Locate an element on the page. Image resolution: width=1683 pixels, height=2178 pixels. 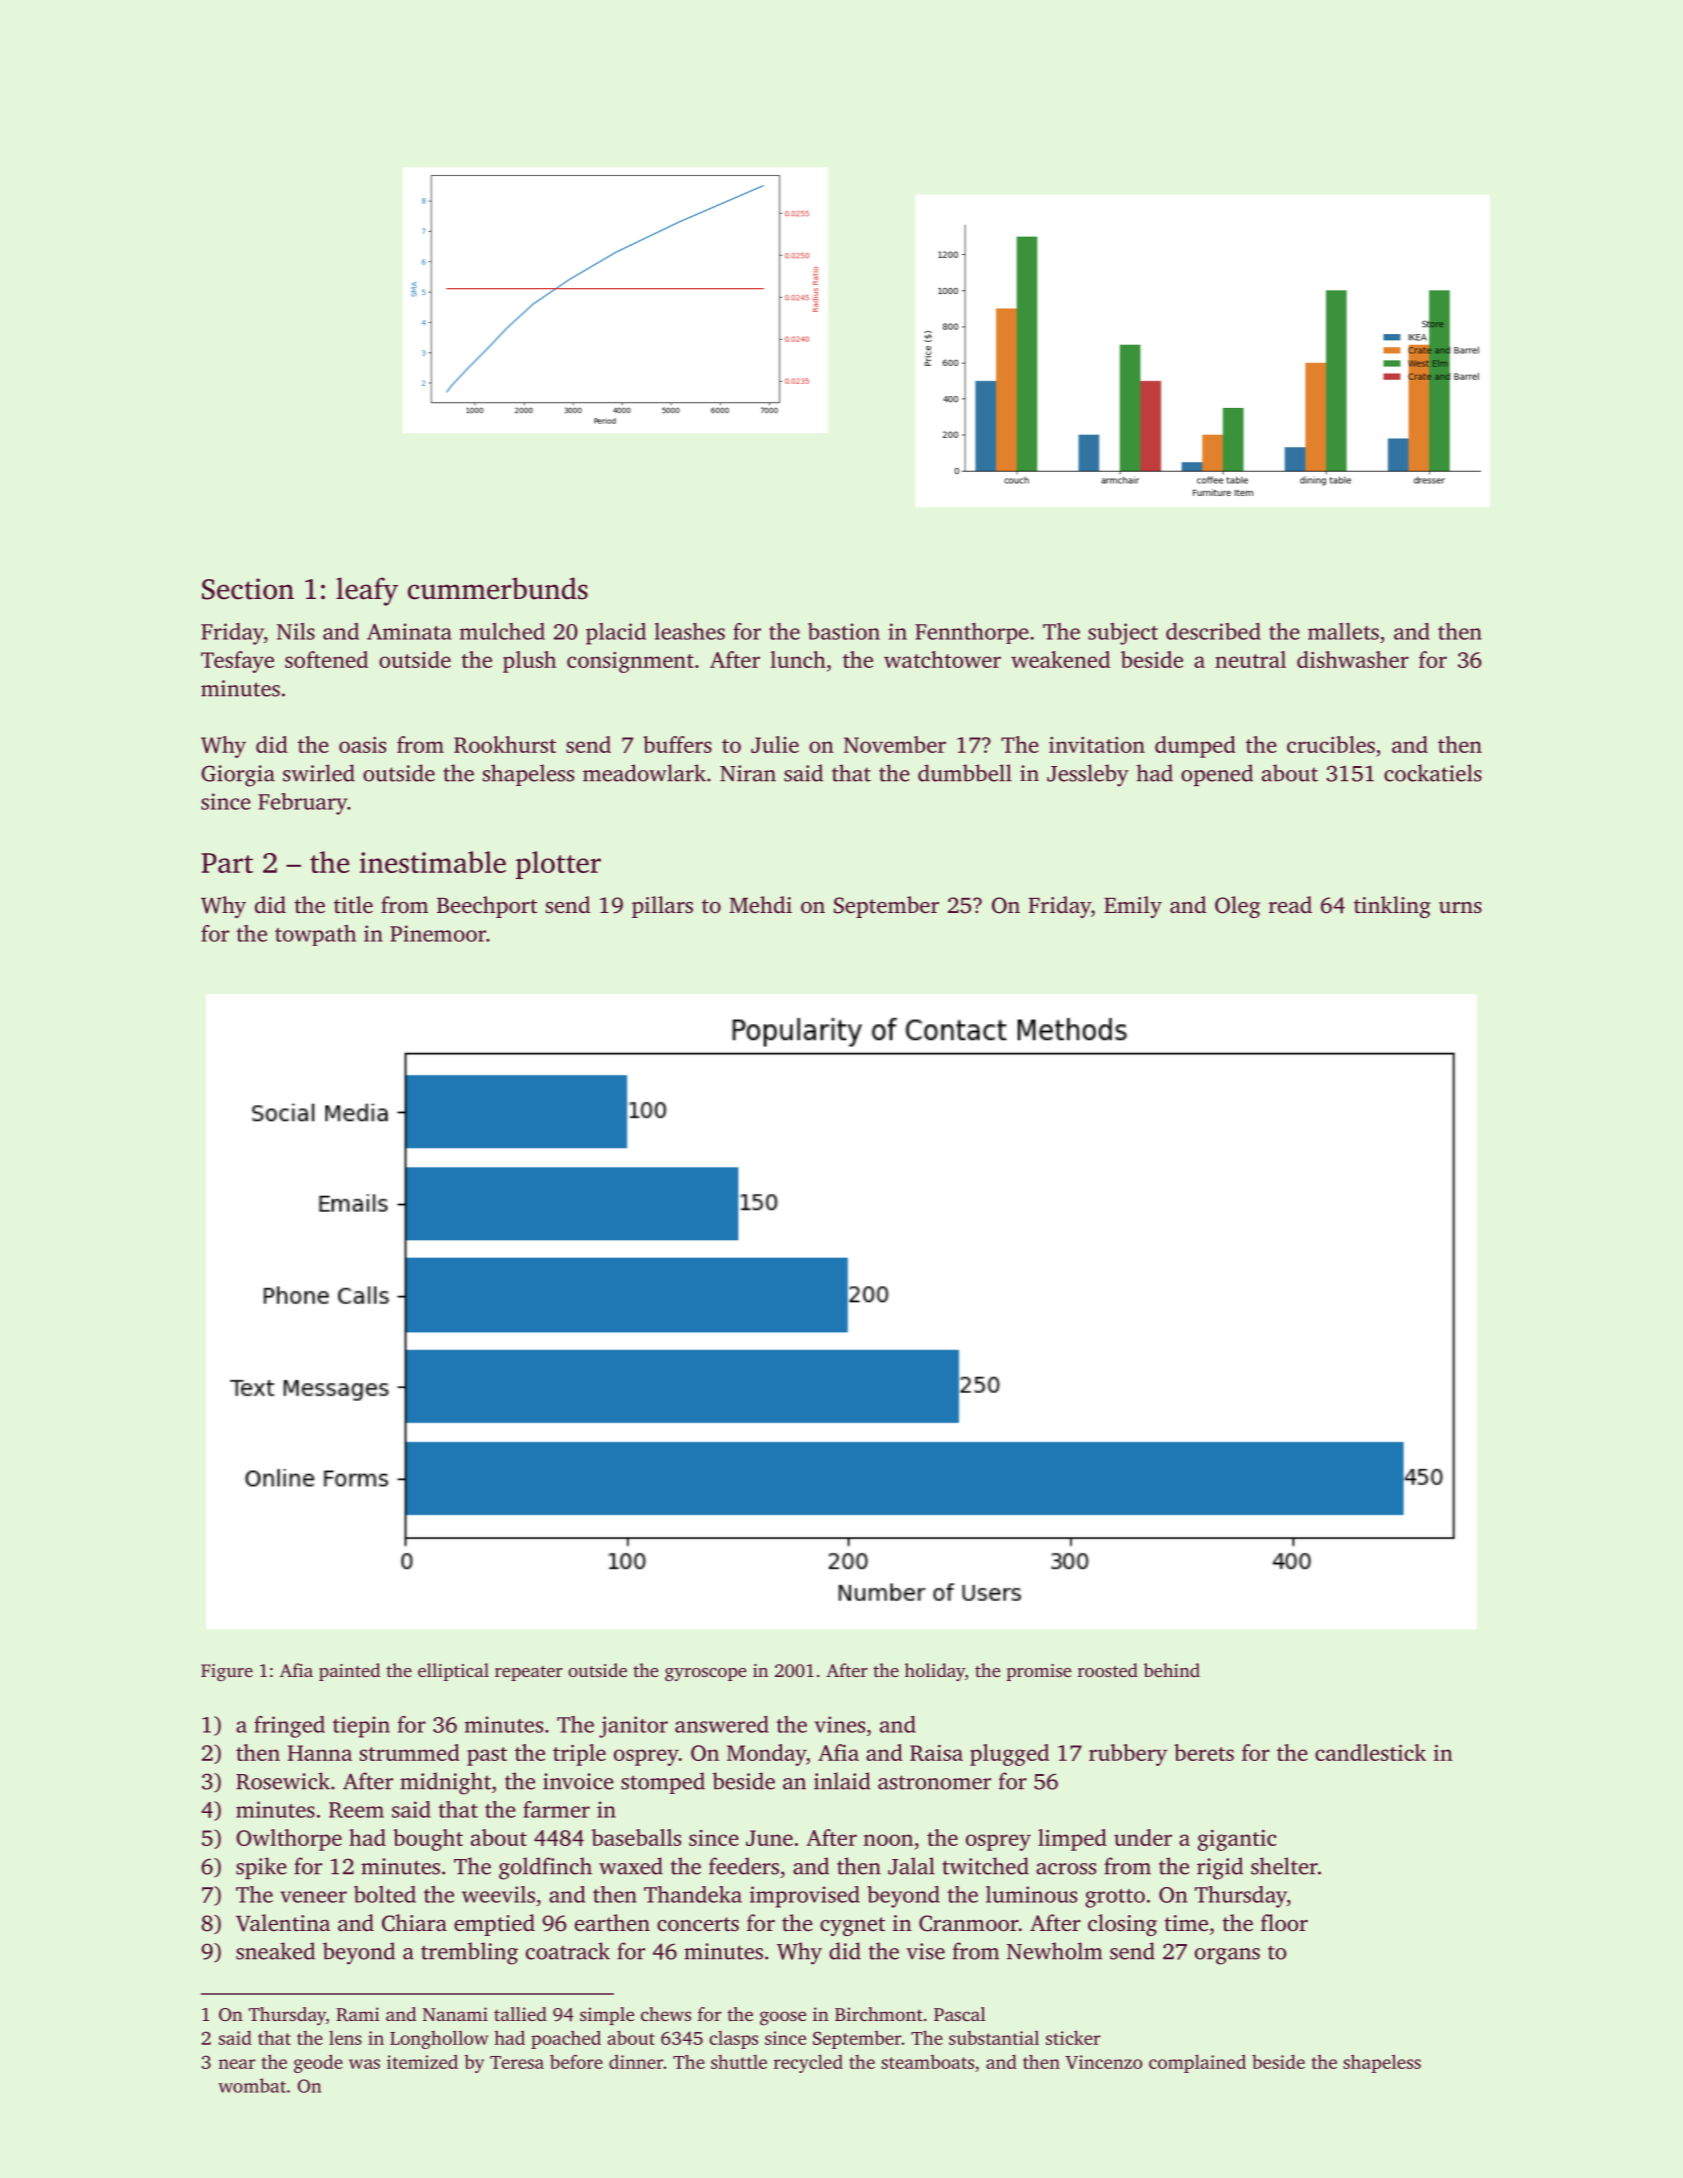
Section is located at coordinates (248, 589).
